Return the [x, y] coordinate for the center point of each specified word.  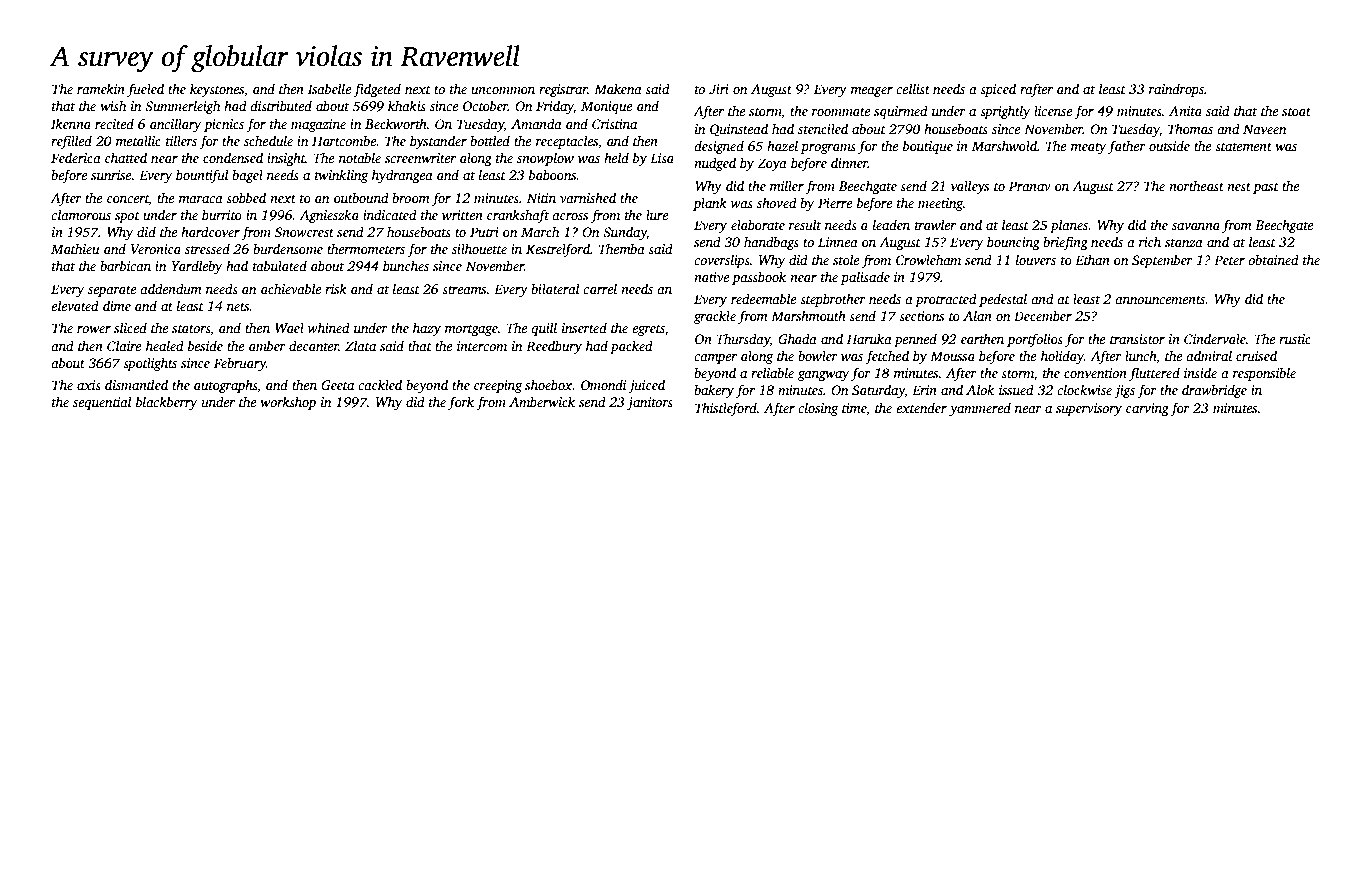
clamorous [81, 214]
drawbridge [1214, 391]
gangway [823, 376]
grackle [715, 317]
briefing [1065, 243]
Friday [555, 107]
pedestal [1003, 300]
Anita [1185, 111]
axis [89, 385]
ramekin [101, 88]
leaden [891, 224]
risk [336, 288]
